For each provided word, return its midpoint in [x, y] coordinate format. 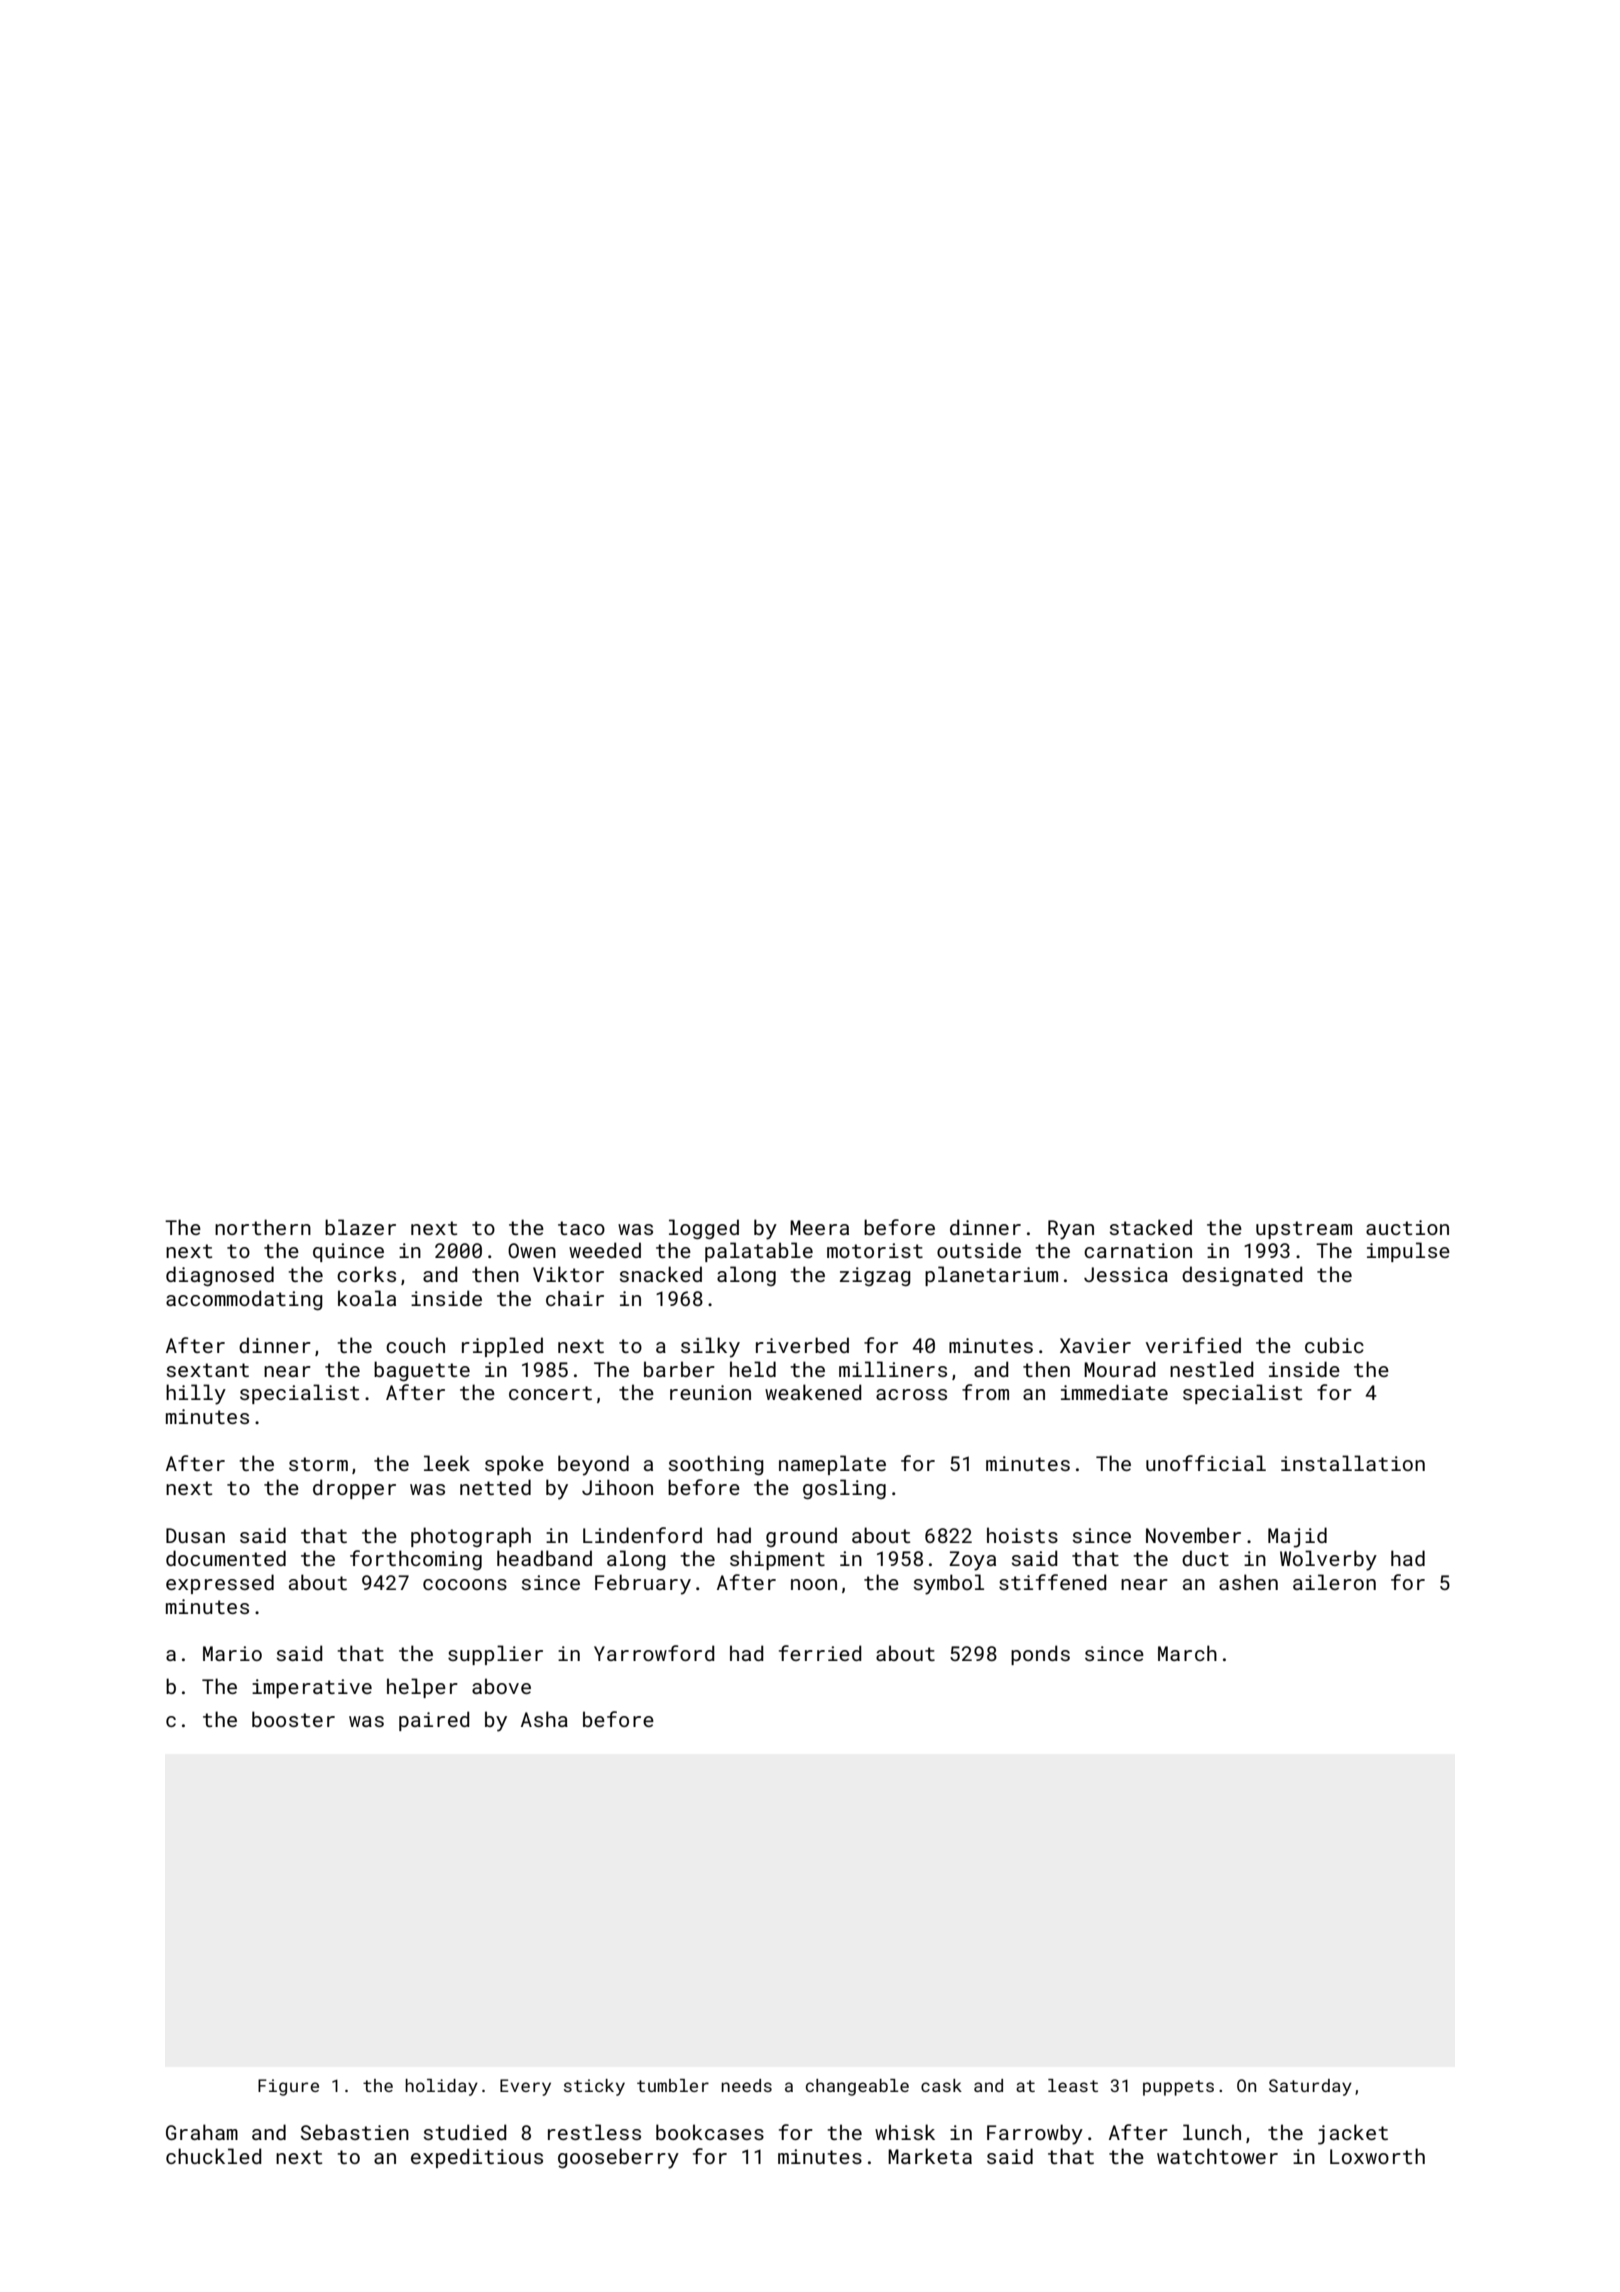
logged [704, 1229]
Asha [544, 1719]
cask [941, 2085]
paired [434, 1721]
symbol [949, 1584]
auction [1407, 1227]
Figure [288, 2087]
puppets [1178, 2088]
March [1187, 1653]
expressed [220, 1584]
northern [263, 1227]
